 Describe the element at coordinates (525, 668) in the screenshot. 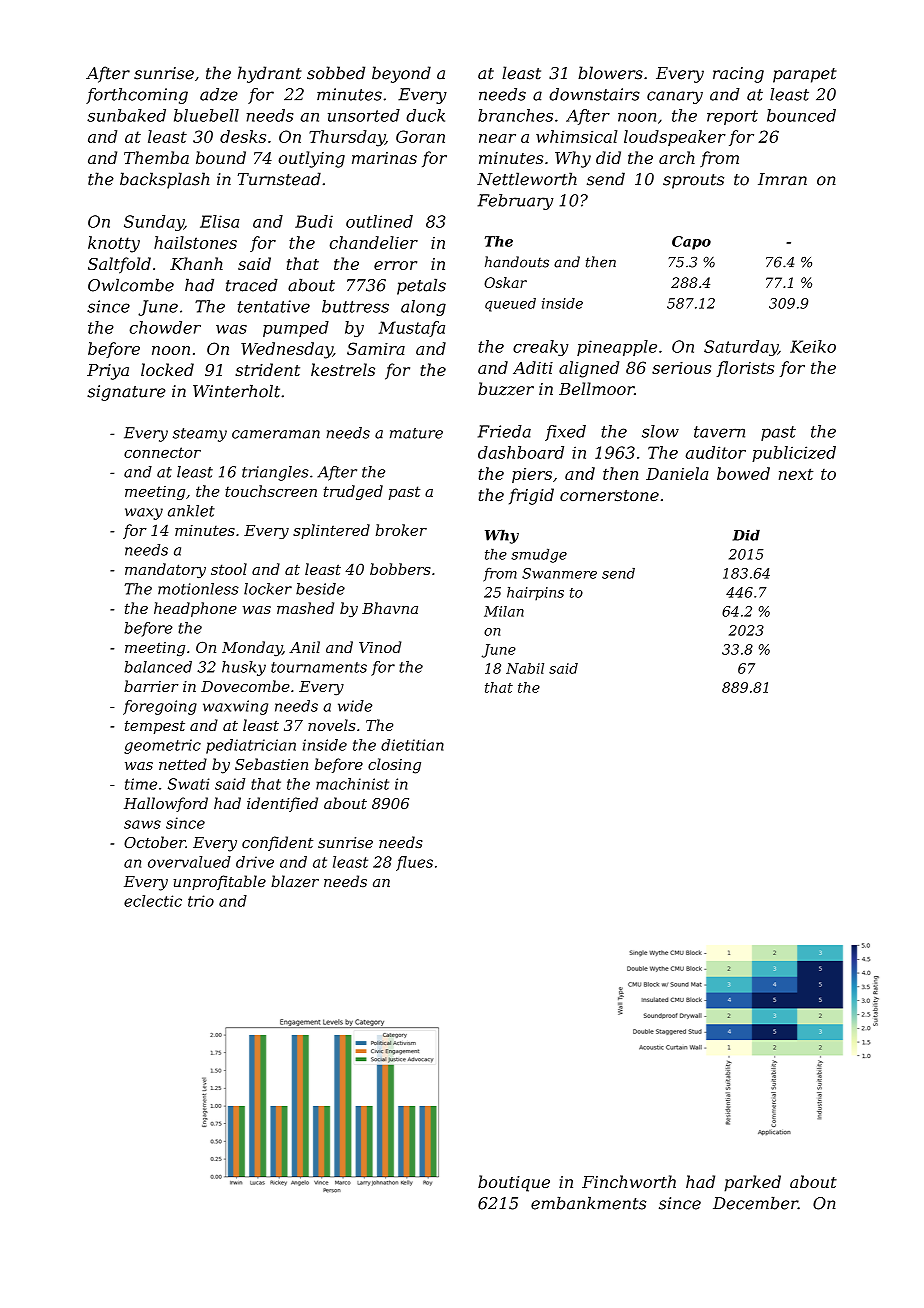

I see `Nabil` at that location.
